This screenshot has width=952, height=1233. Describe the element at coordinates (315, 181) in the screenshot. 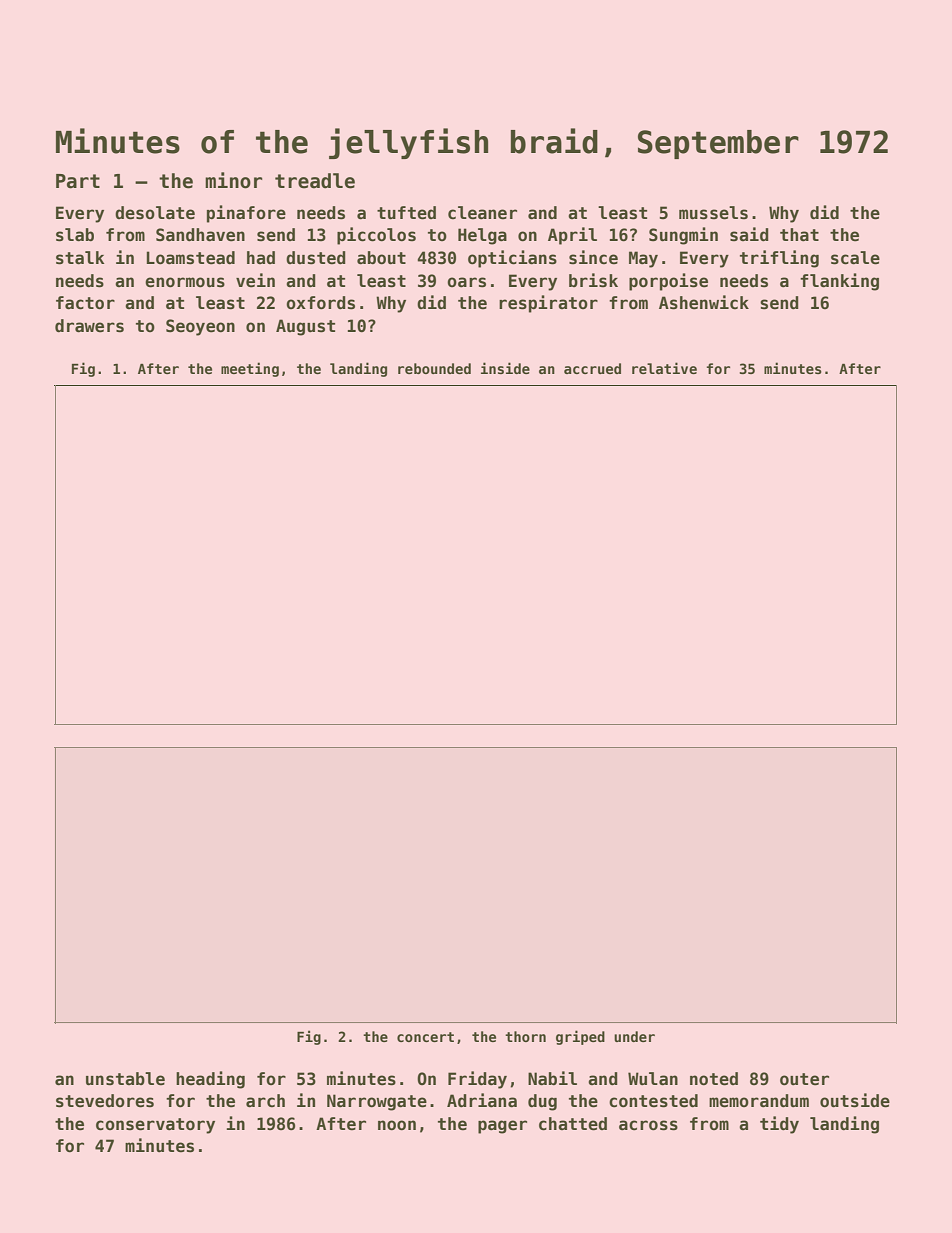

I see `treadle` at that location.
